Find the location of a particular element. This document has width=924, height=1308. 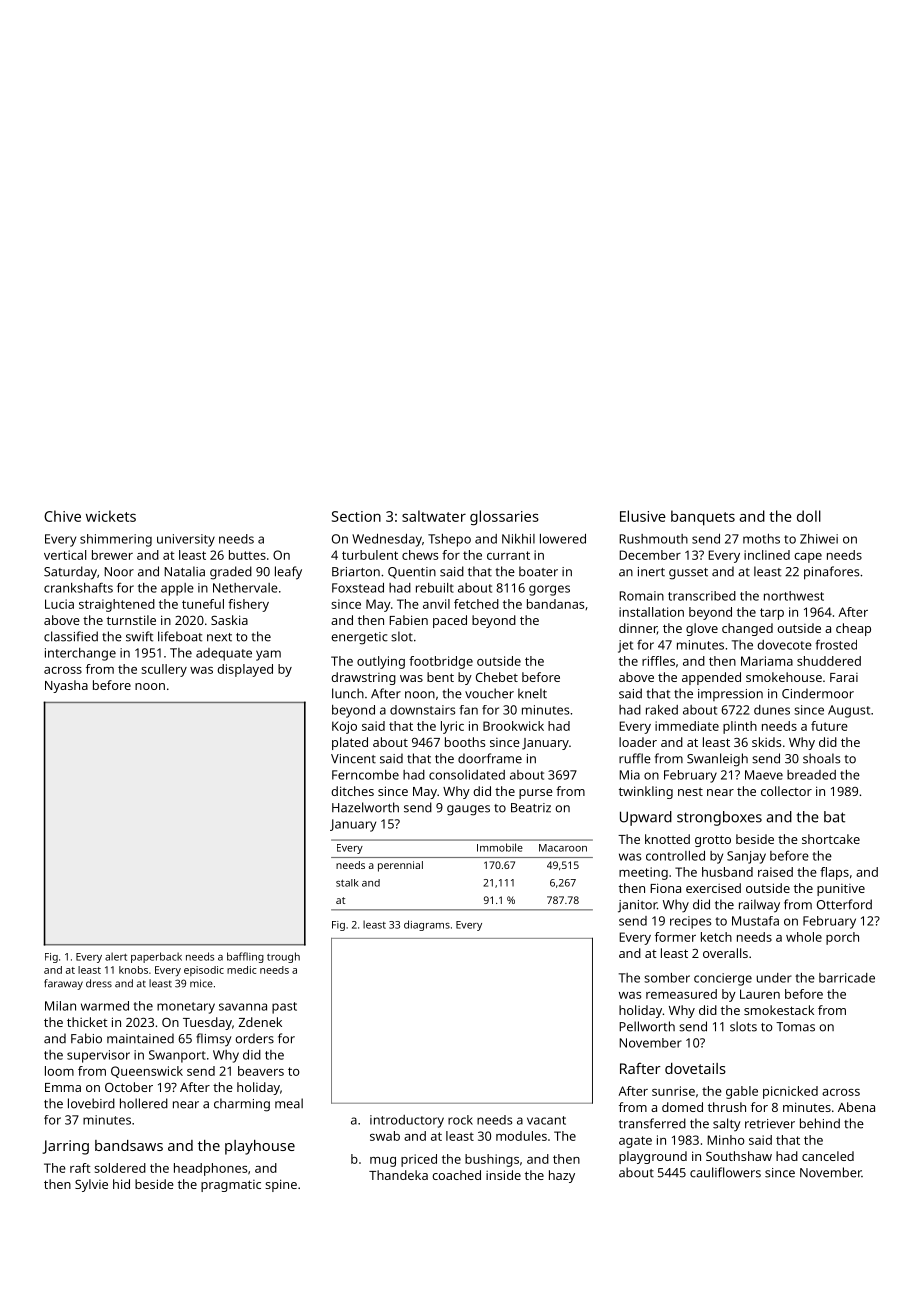

wickets is located at coordinates (111, 516).
